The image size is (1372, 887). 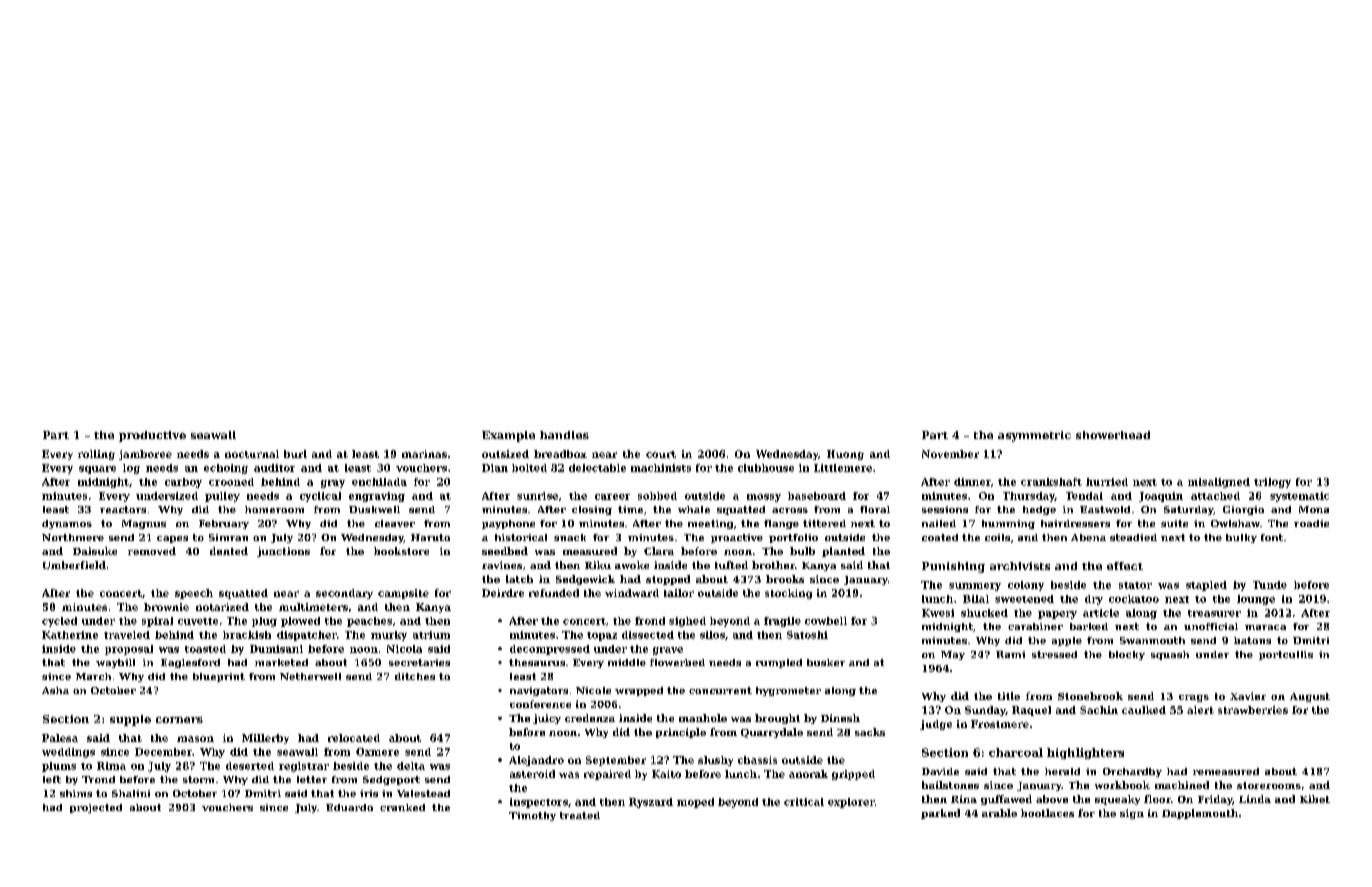 What do you see at coordinates (779, 663) in the screenshot?
I see `rumpled` at bounding box center [779, 663].
